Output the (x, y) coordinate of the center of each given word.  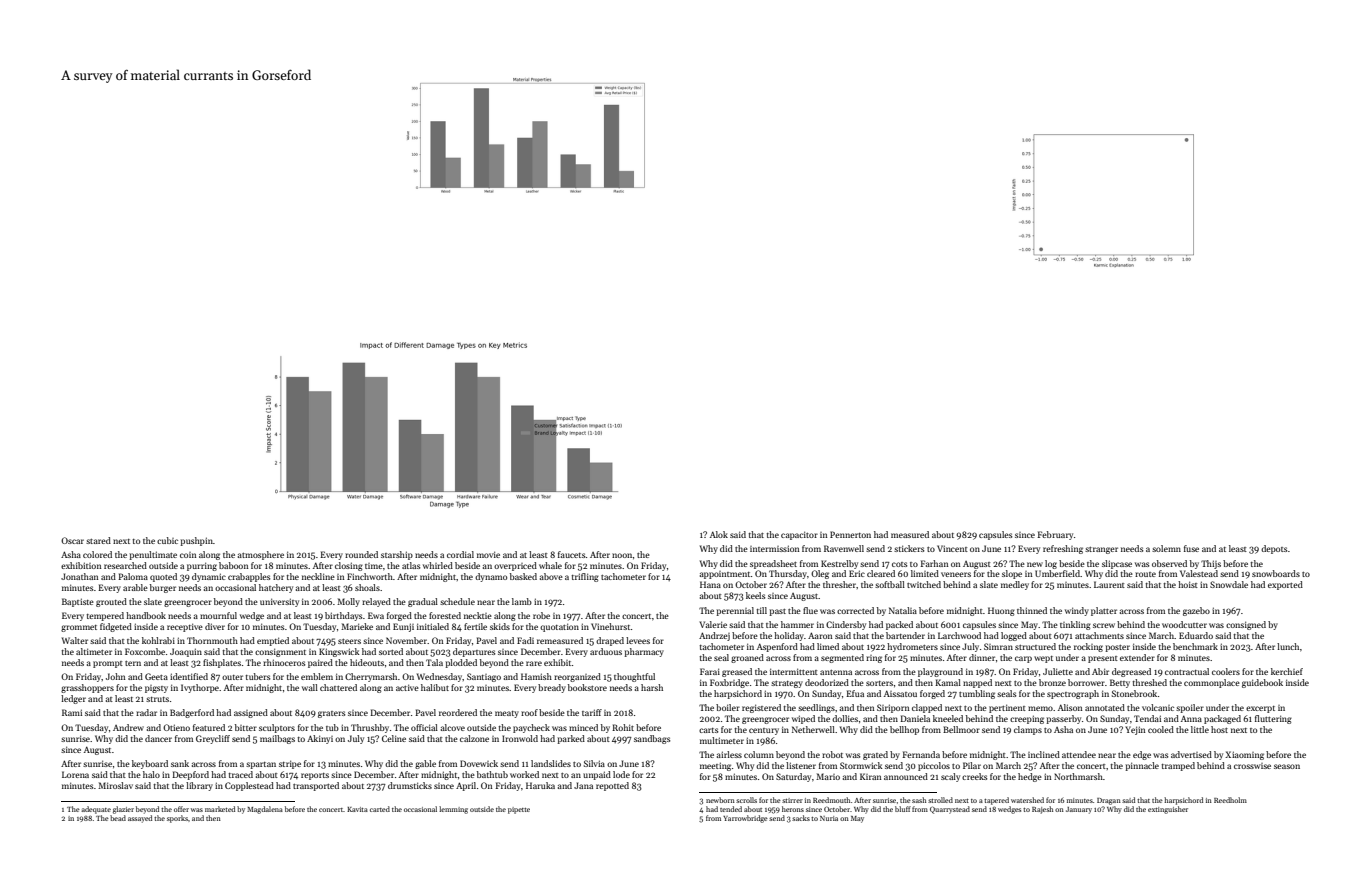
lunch (1288, 646)
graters (331, 714)
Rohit (623, 727)
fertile (475, 626)
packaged (1222, 719)
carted (380, 809)
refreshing (1063, 549)
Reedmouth (832, 800)
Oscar (72, 540)
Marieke (357, 626)
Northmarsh (1078, 776)
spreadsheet (773, 564)
